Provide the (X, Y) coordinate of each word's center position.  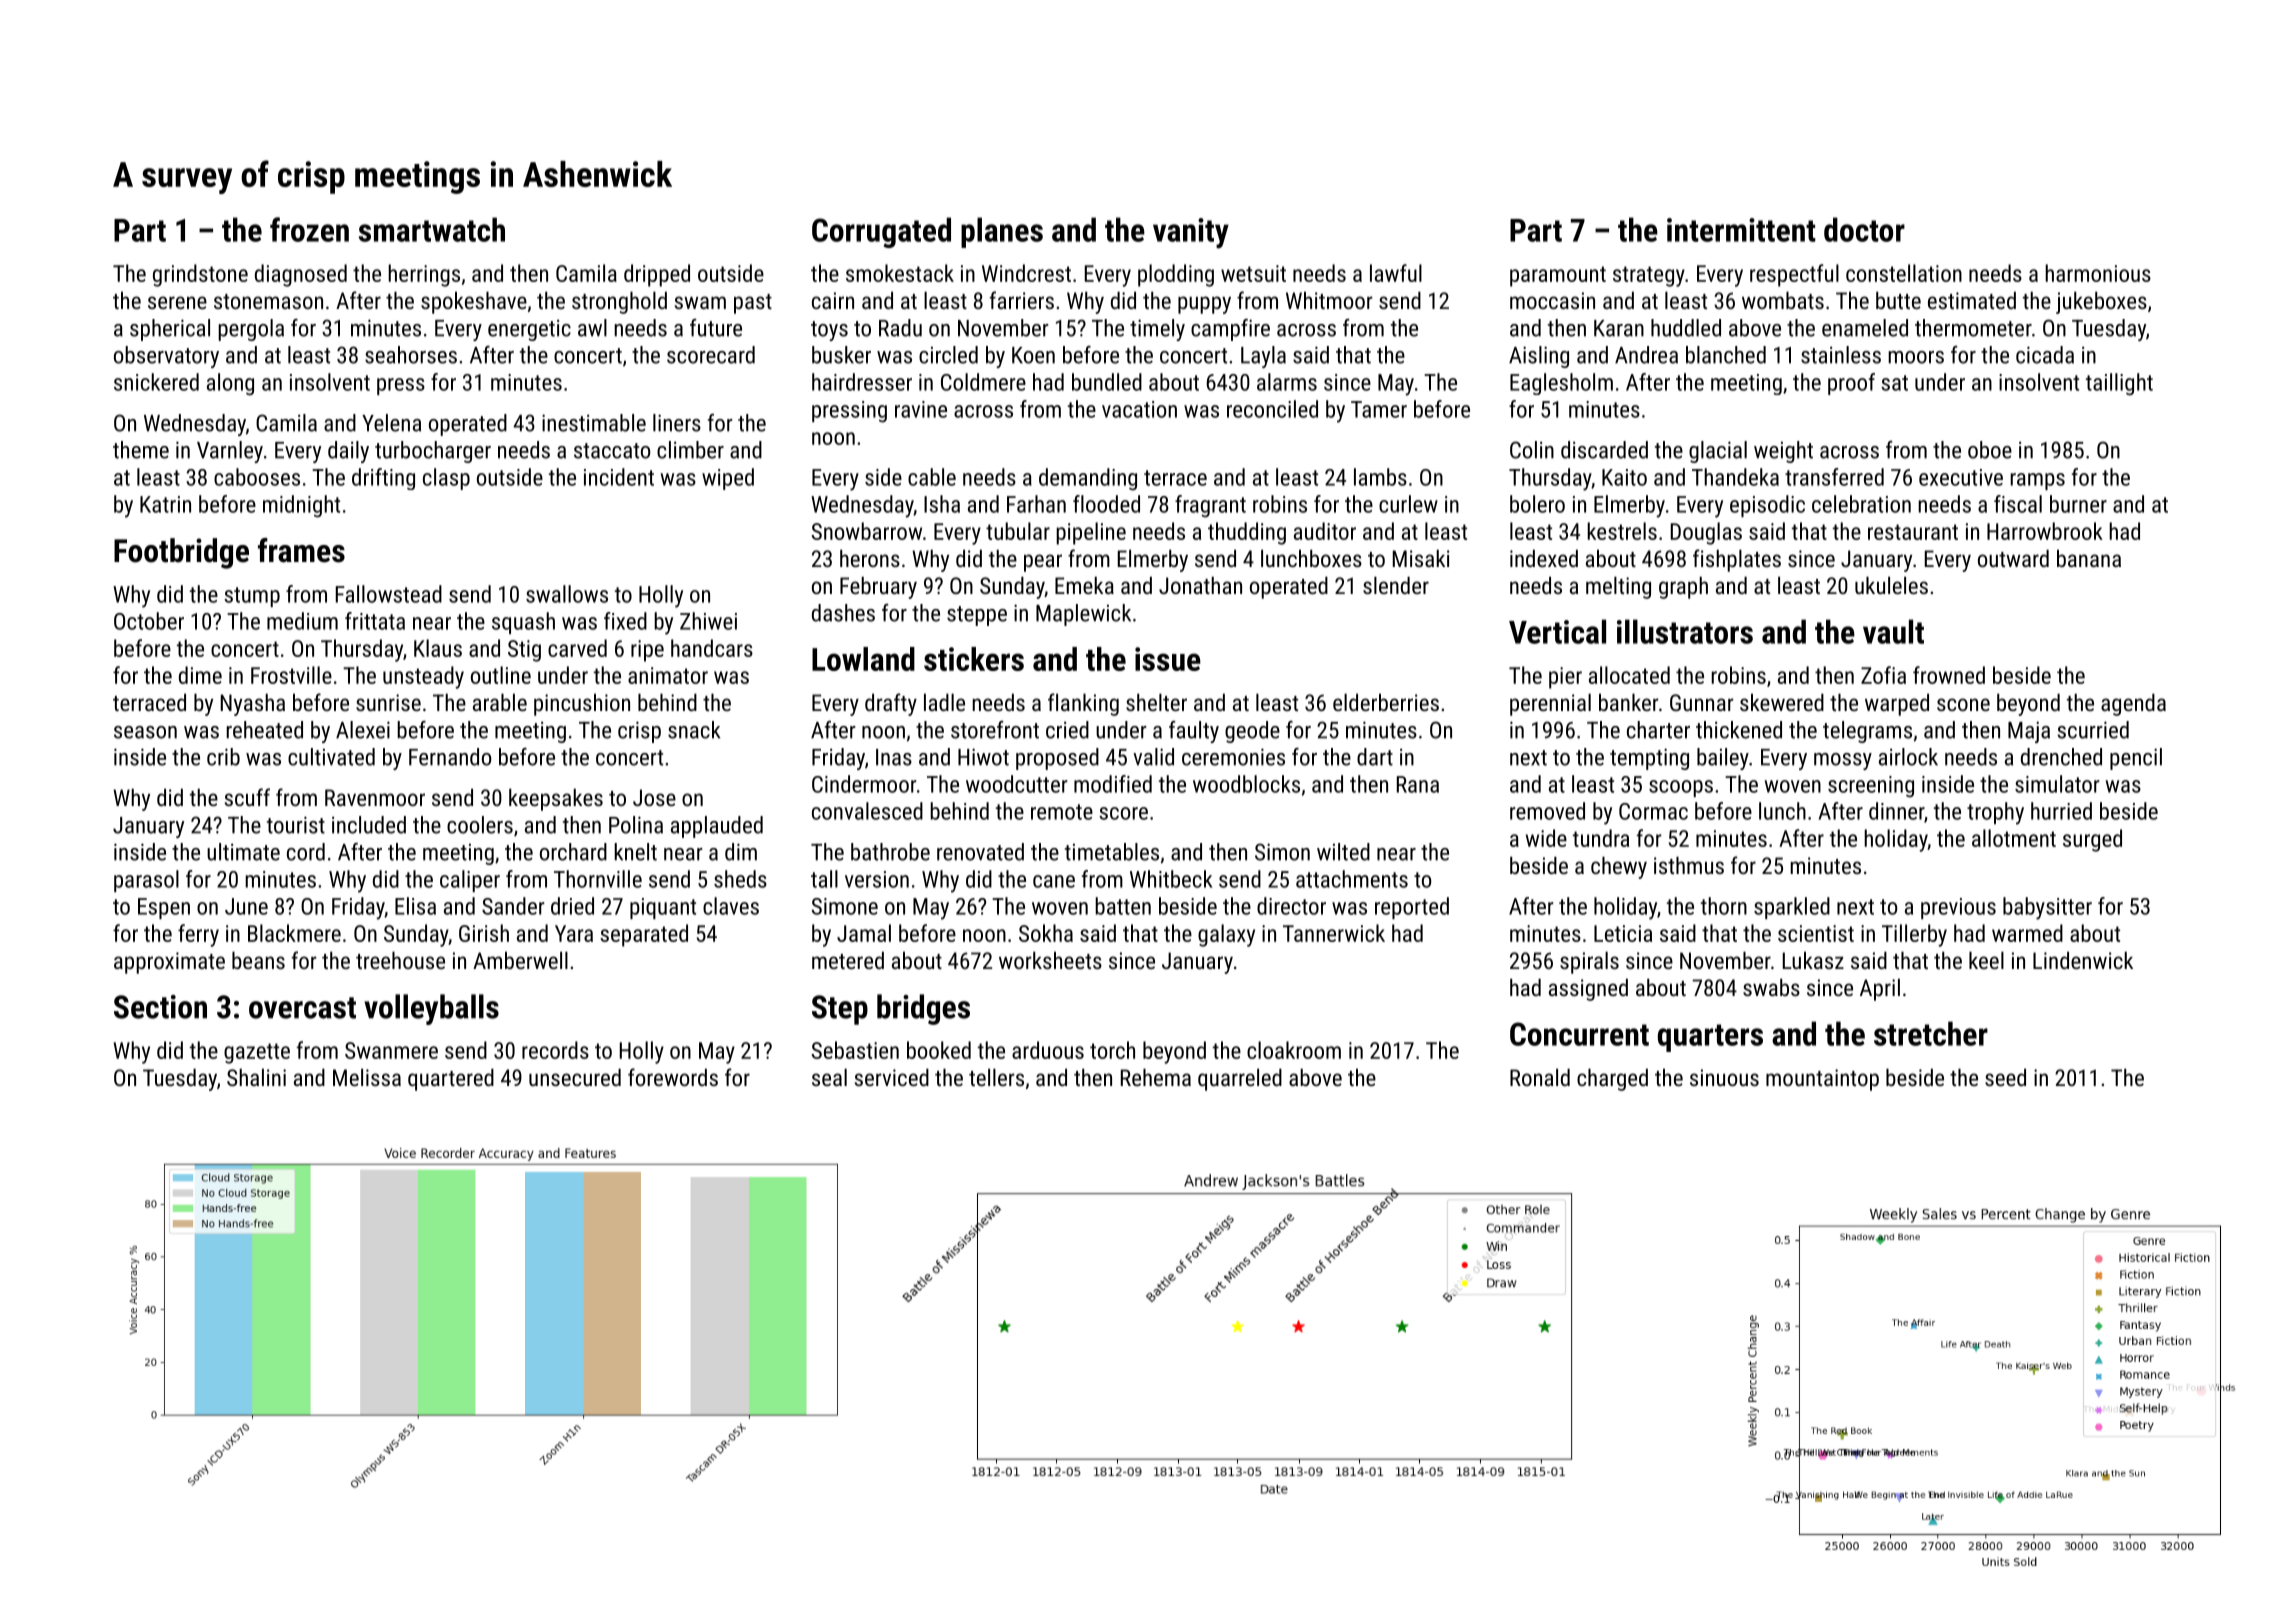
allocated (1629, 675)
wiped (728, 479)
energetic (529, 330)
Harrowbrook (2045, 531)
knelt (635, 852)
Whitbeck (1171, 879)
